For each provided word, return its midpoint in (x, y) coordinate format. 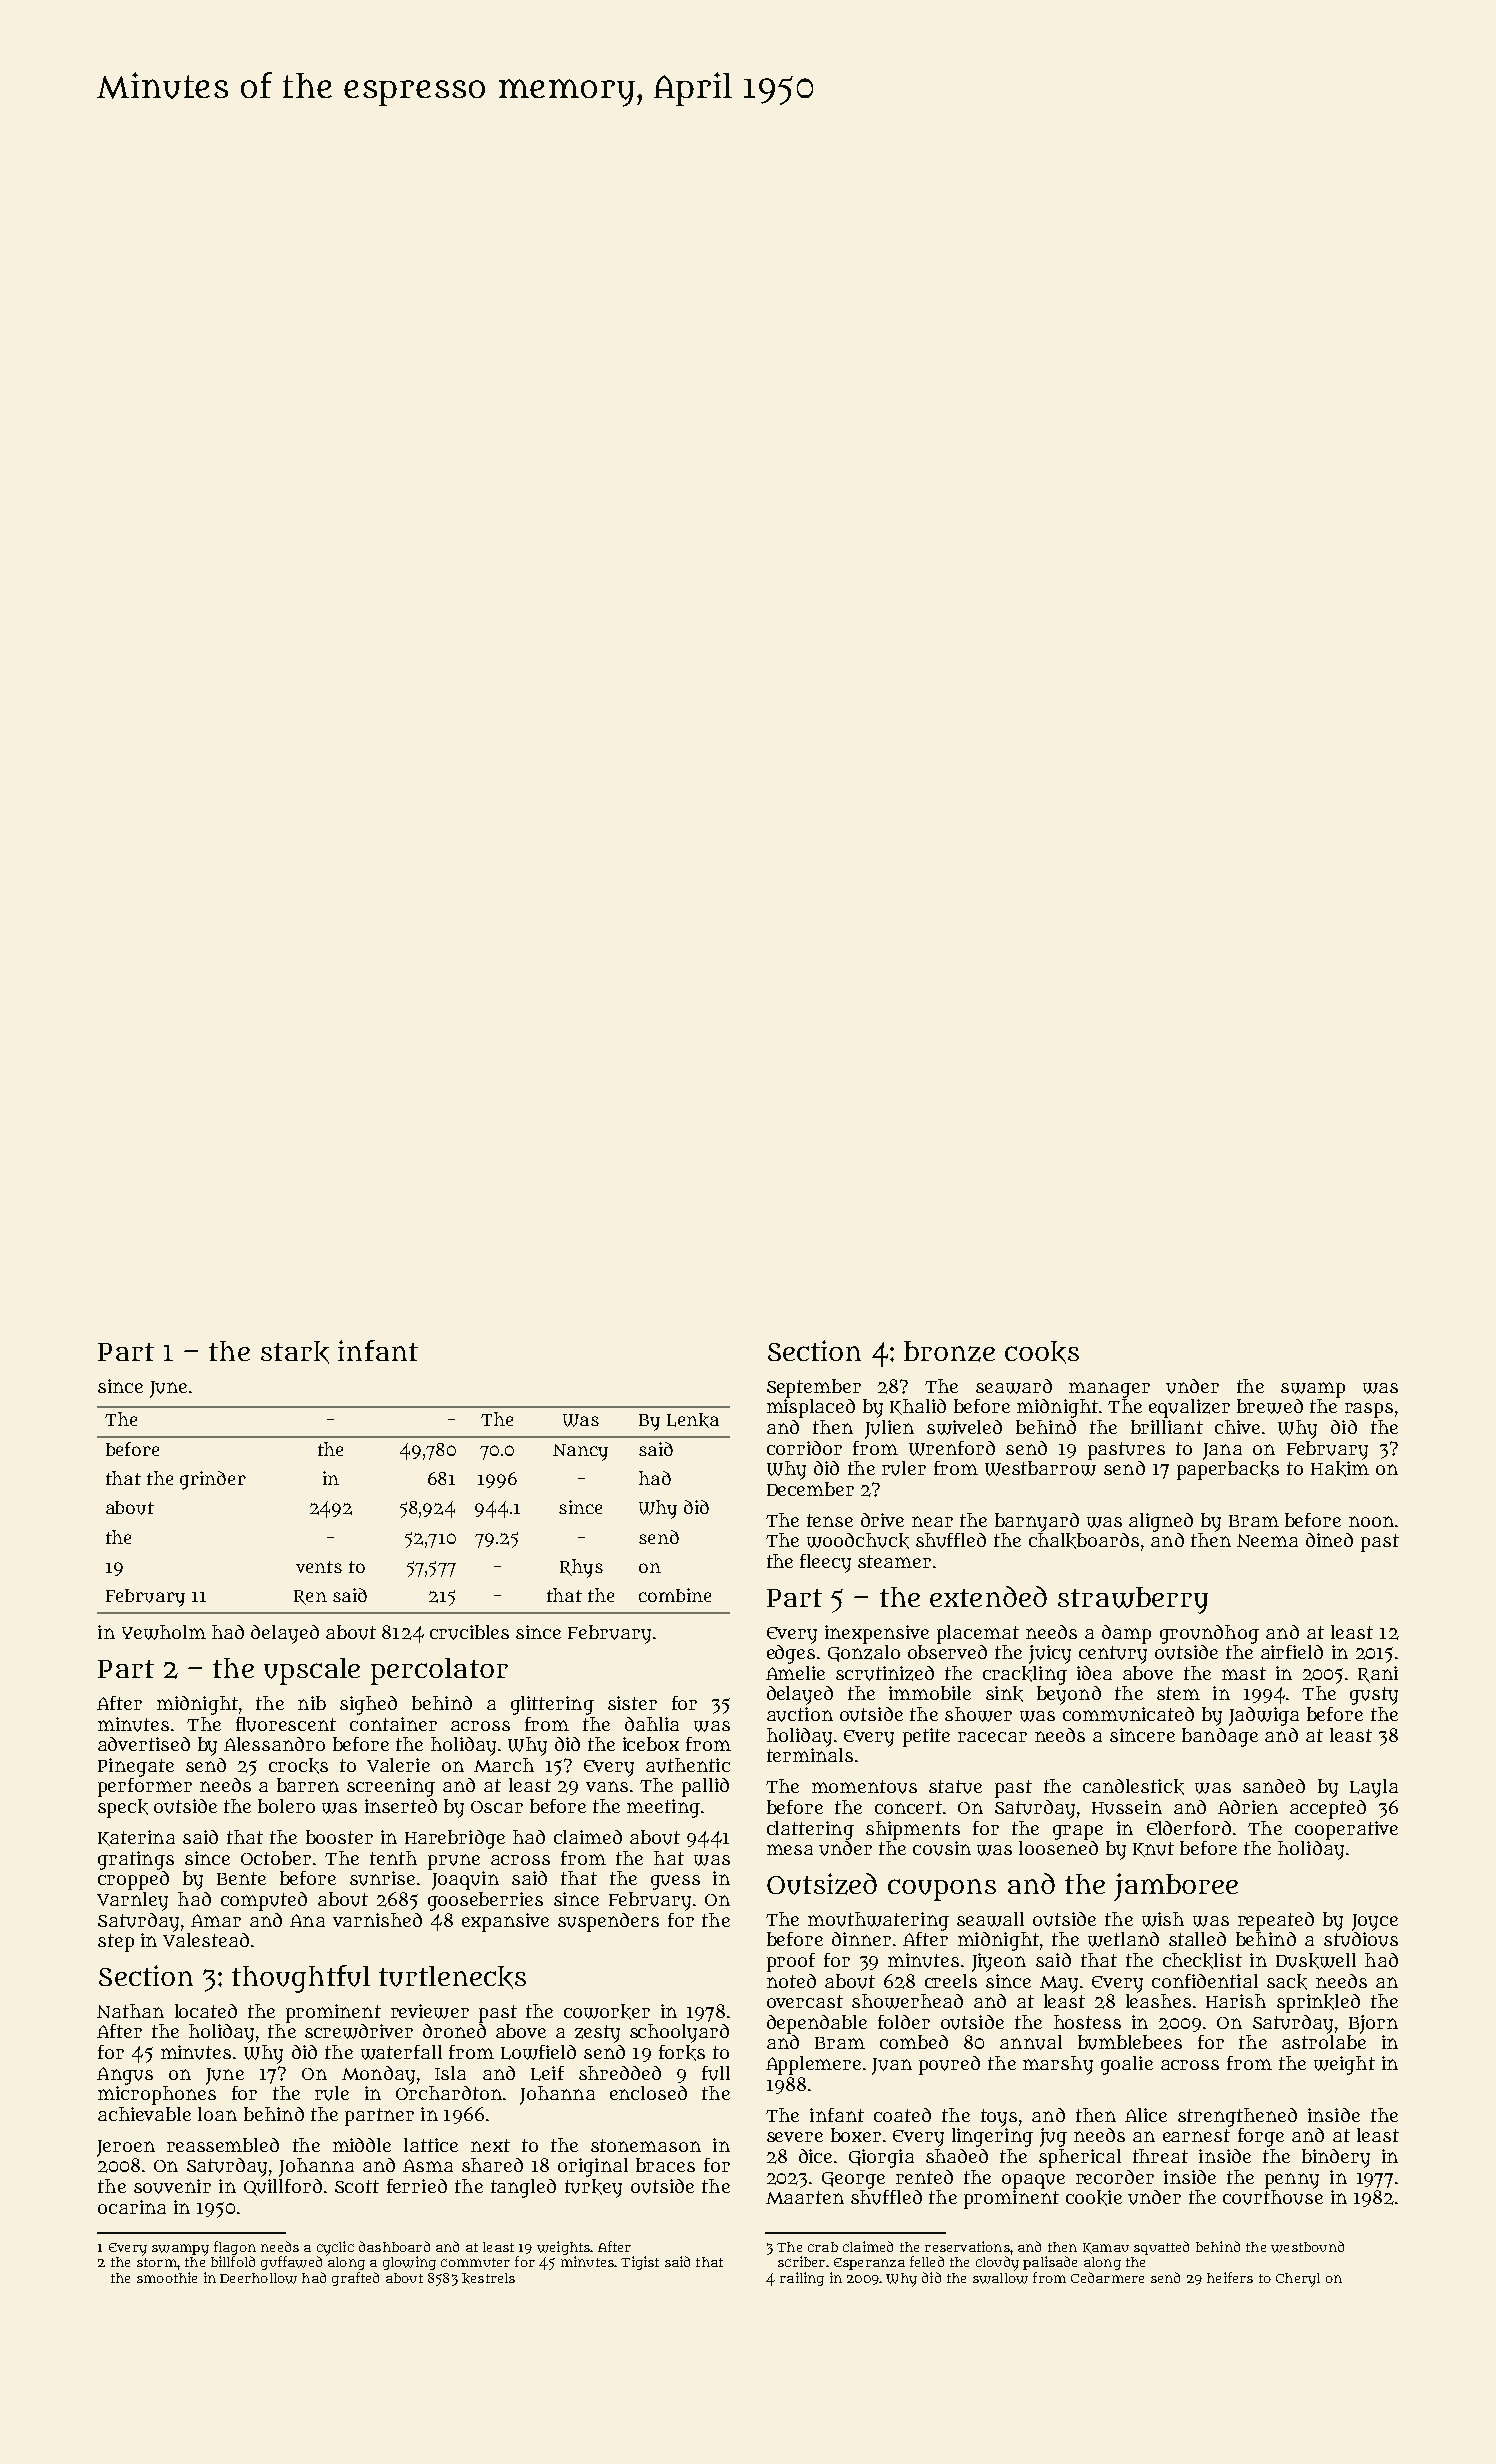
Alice (1146, 2115)
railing (802, 2279)
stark (295, 1352)
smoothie (167, 2277)
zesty (597, 2034)
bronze (949, 1351)
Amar (216, 1920)
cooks (1042, 1352)
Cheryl (1298, 2280)
